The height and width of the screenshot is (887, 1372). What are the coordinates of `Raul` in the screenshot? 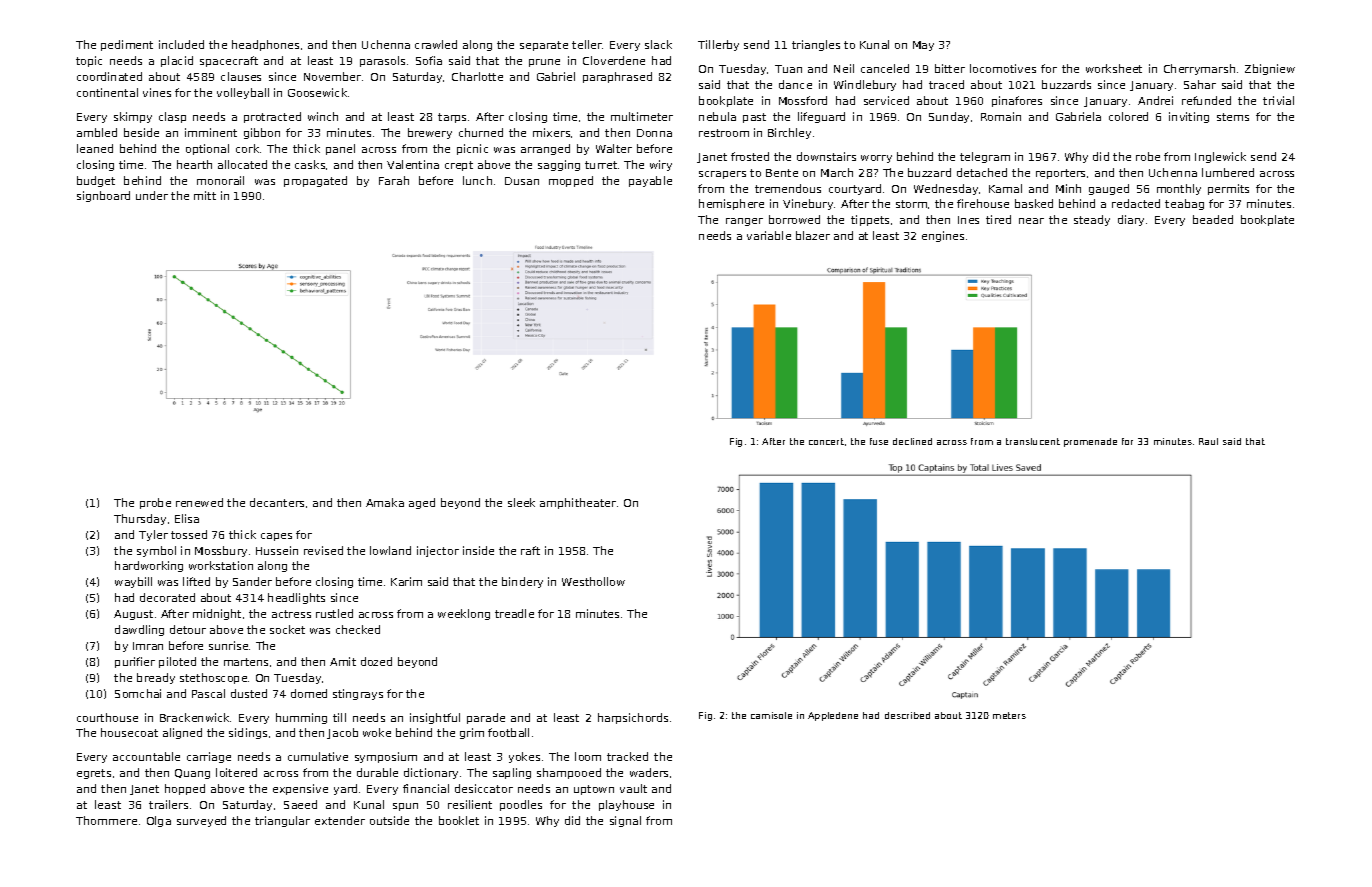 It's located at (1208, 441).
